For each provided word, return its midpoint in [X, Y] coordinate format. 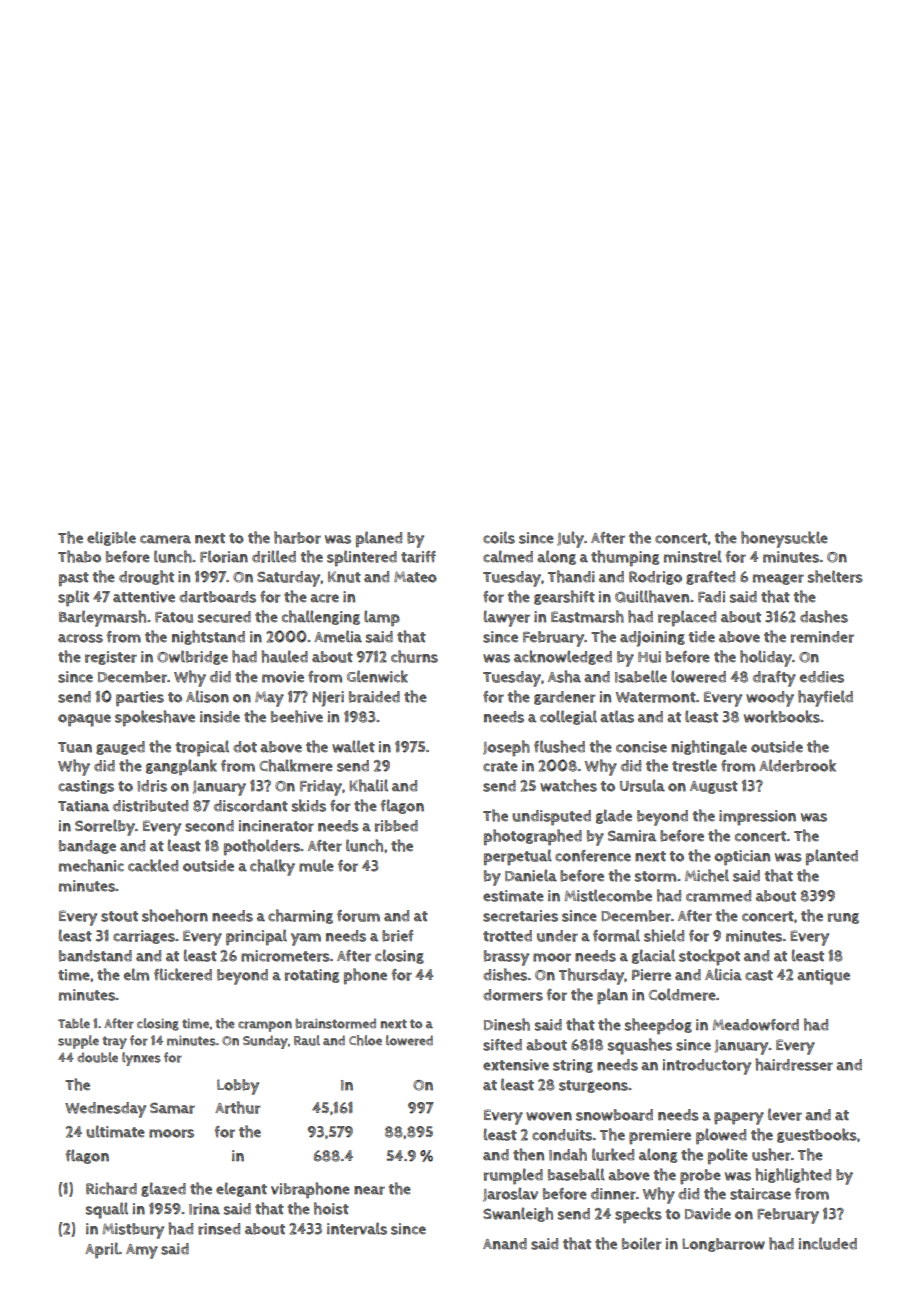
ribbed [396, 826]
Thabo [79, 556]
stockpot [709, 957]
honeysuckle [784, 539]
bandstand [95, 956]
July [570, 539]
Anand [505, 1244]
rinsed [219, 1229]
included [828, 1243]
